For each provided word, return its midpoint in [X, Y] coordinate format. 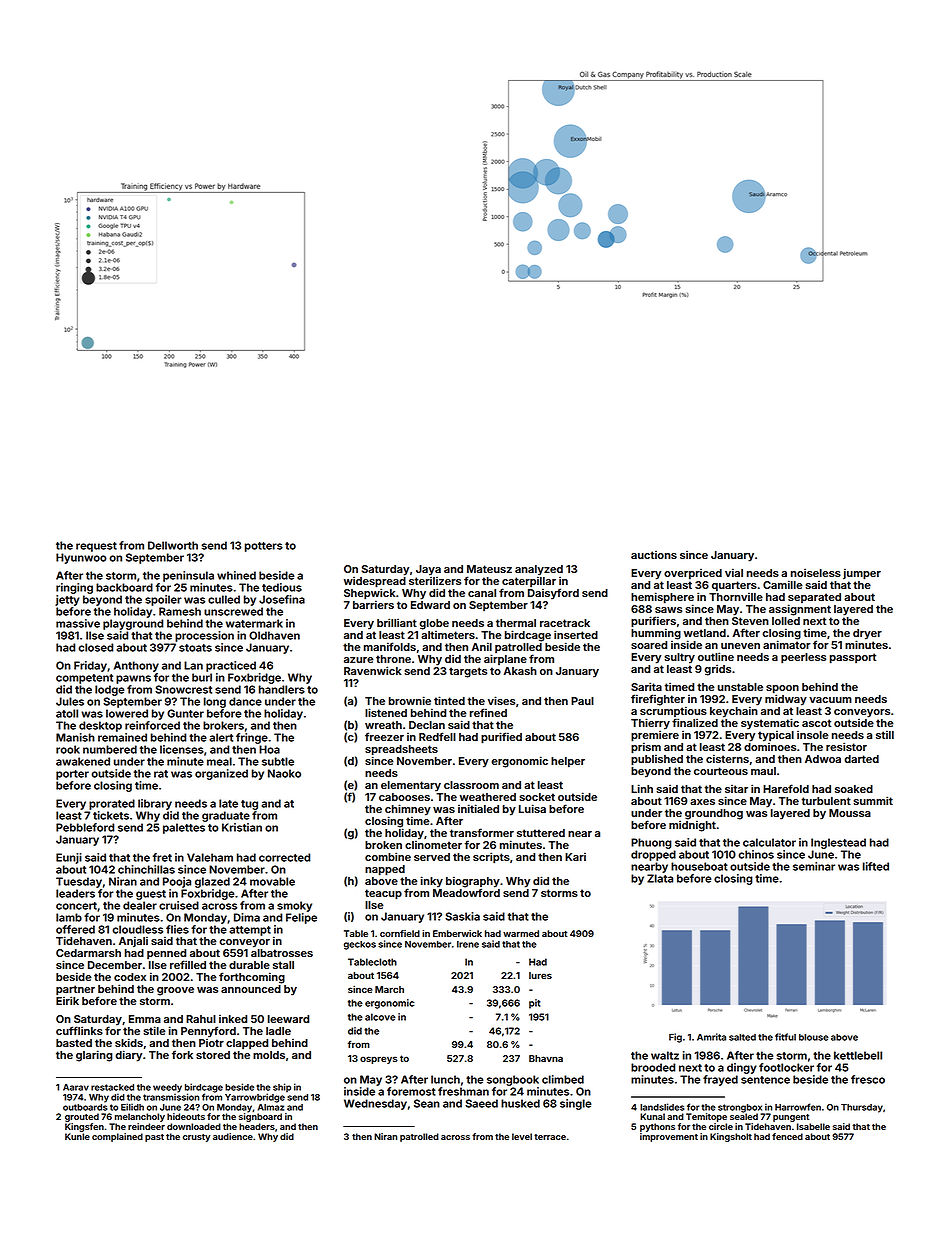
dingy [742, 1068]
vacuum [830, 700]
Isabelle [813, 1126]
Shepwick [369, 594]
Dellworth [173, 545]
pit [535, 1004]
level [522, 1136]
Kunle [77, 1136]
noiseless [816, 572]
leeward [288, 1019]
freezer [384, 736]
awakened [83, 761]
